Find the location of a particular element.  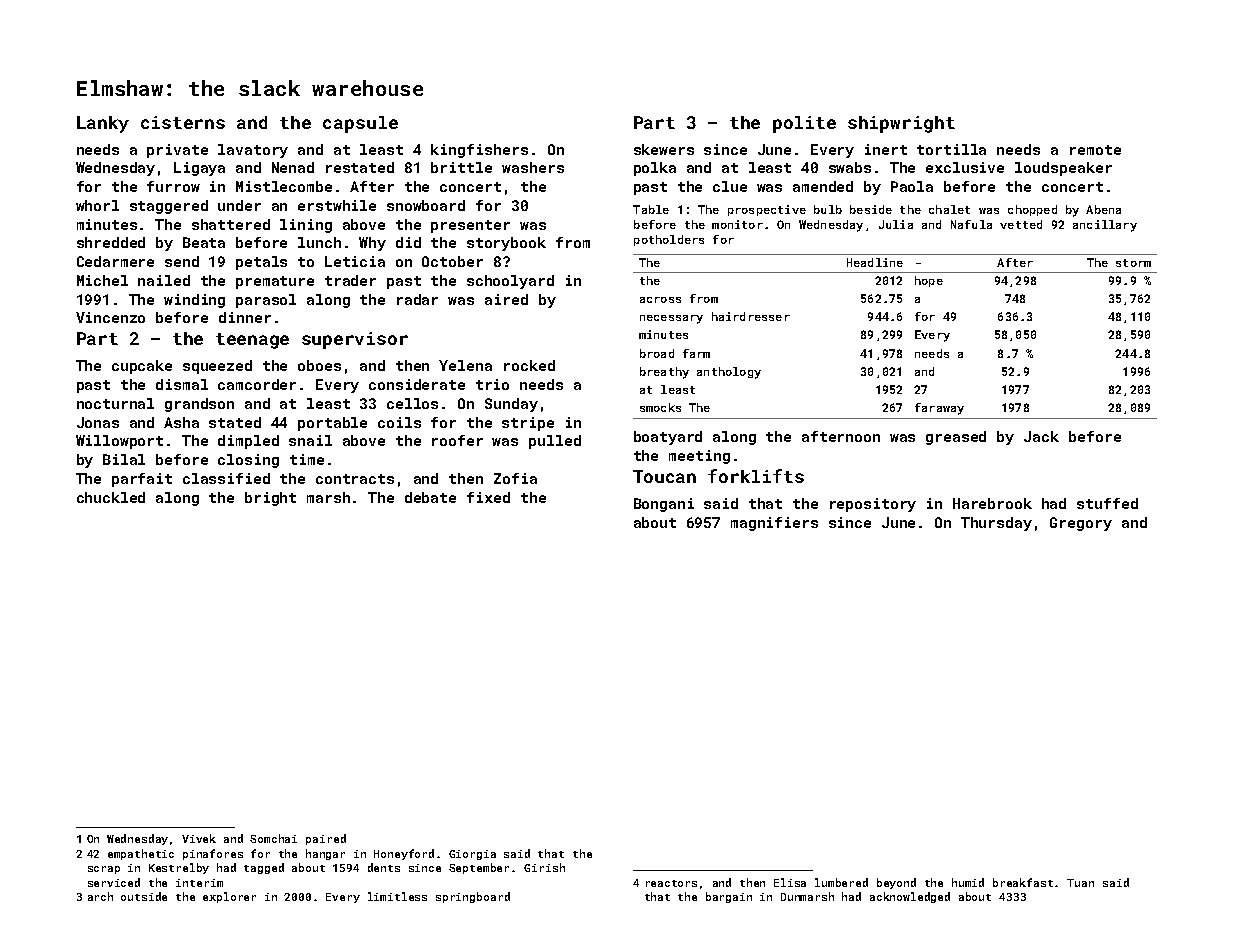

Thursday is located at coordinates (996, 524).
